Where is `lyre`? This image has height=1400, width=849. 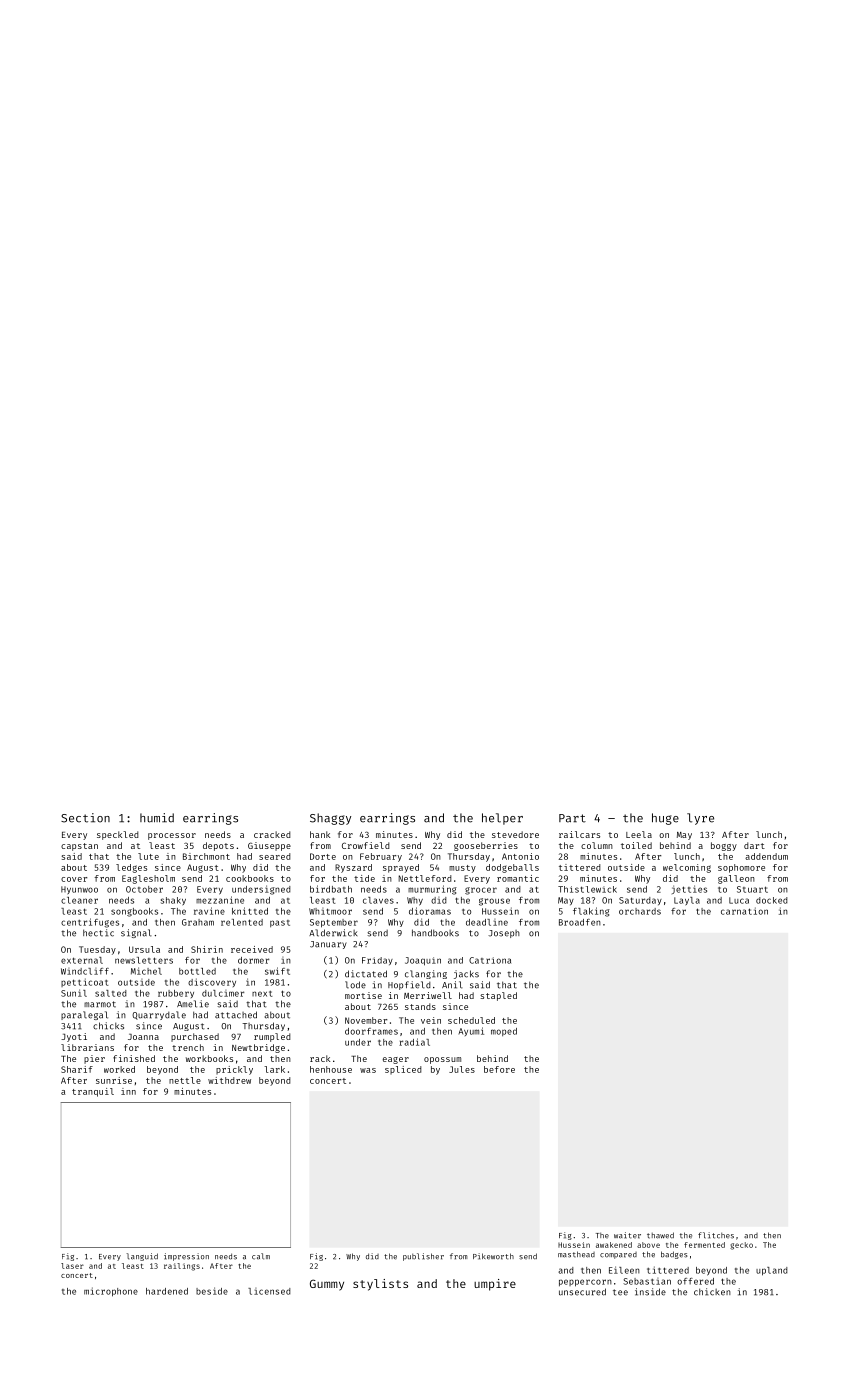
lyre is located at coordinates (700, 819).
